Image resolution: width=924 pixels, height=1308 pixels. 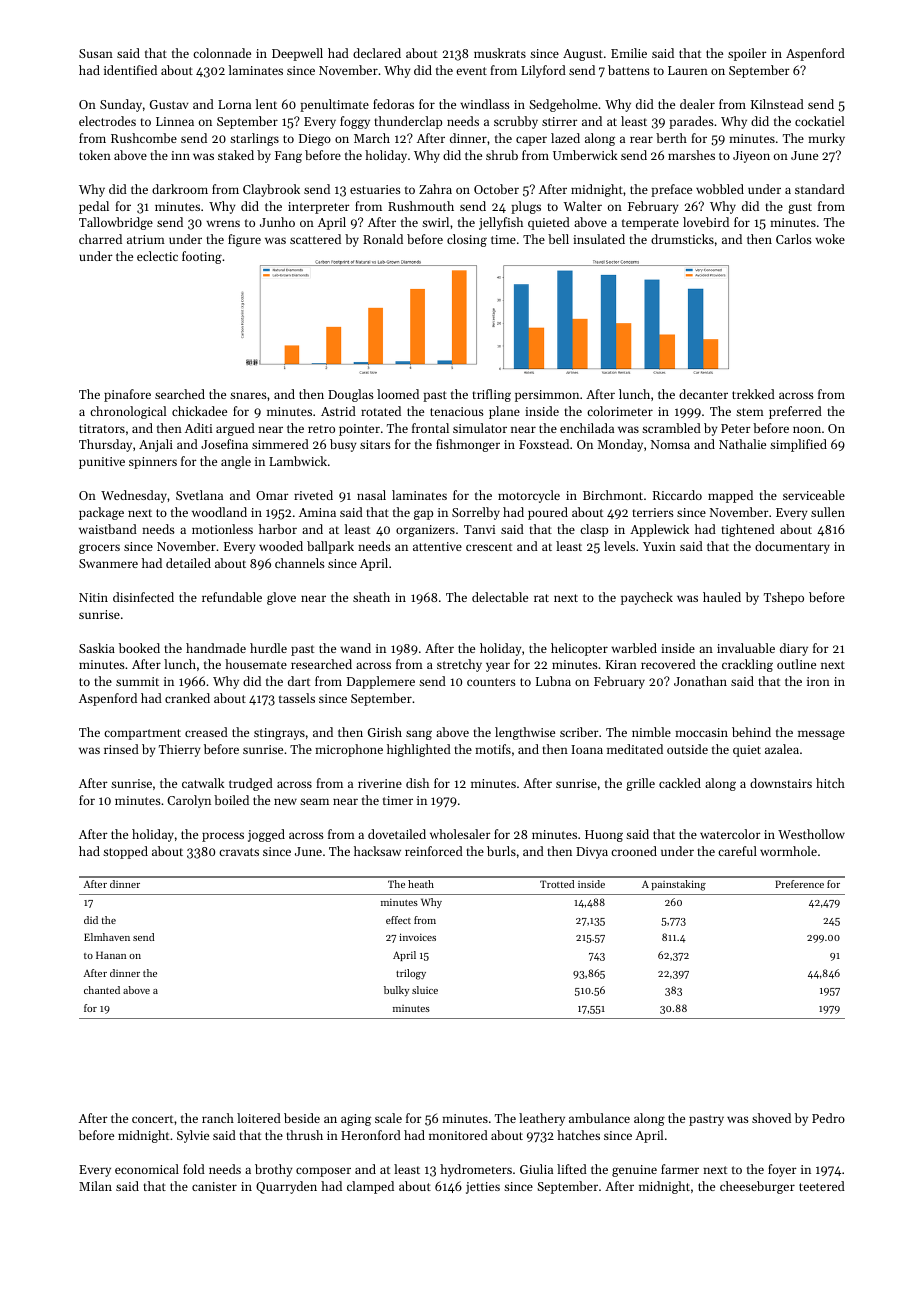 I want to click on lovebird, so click(x=706, y=222).
